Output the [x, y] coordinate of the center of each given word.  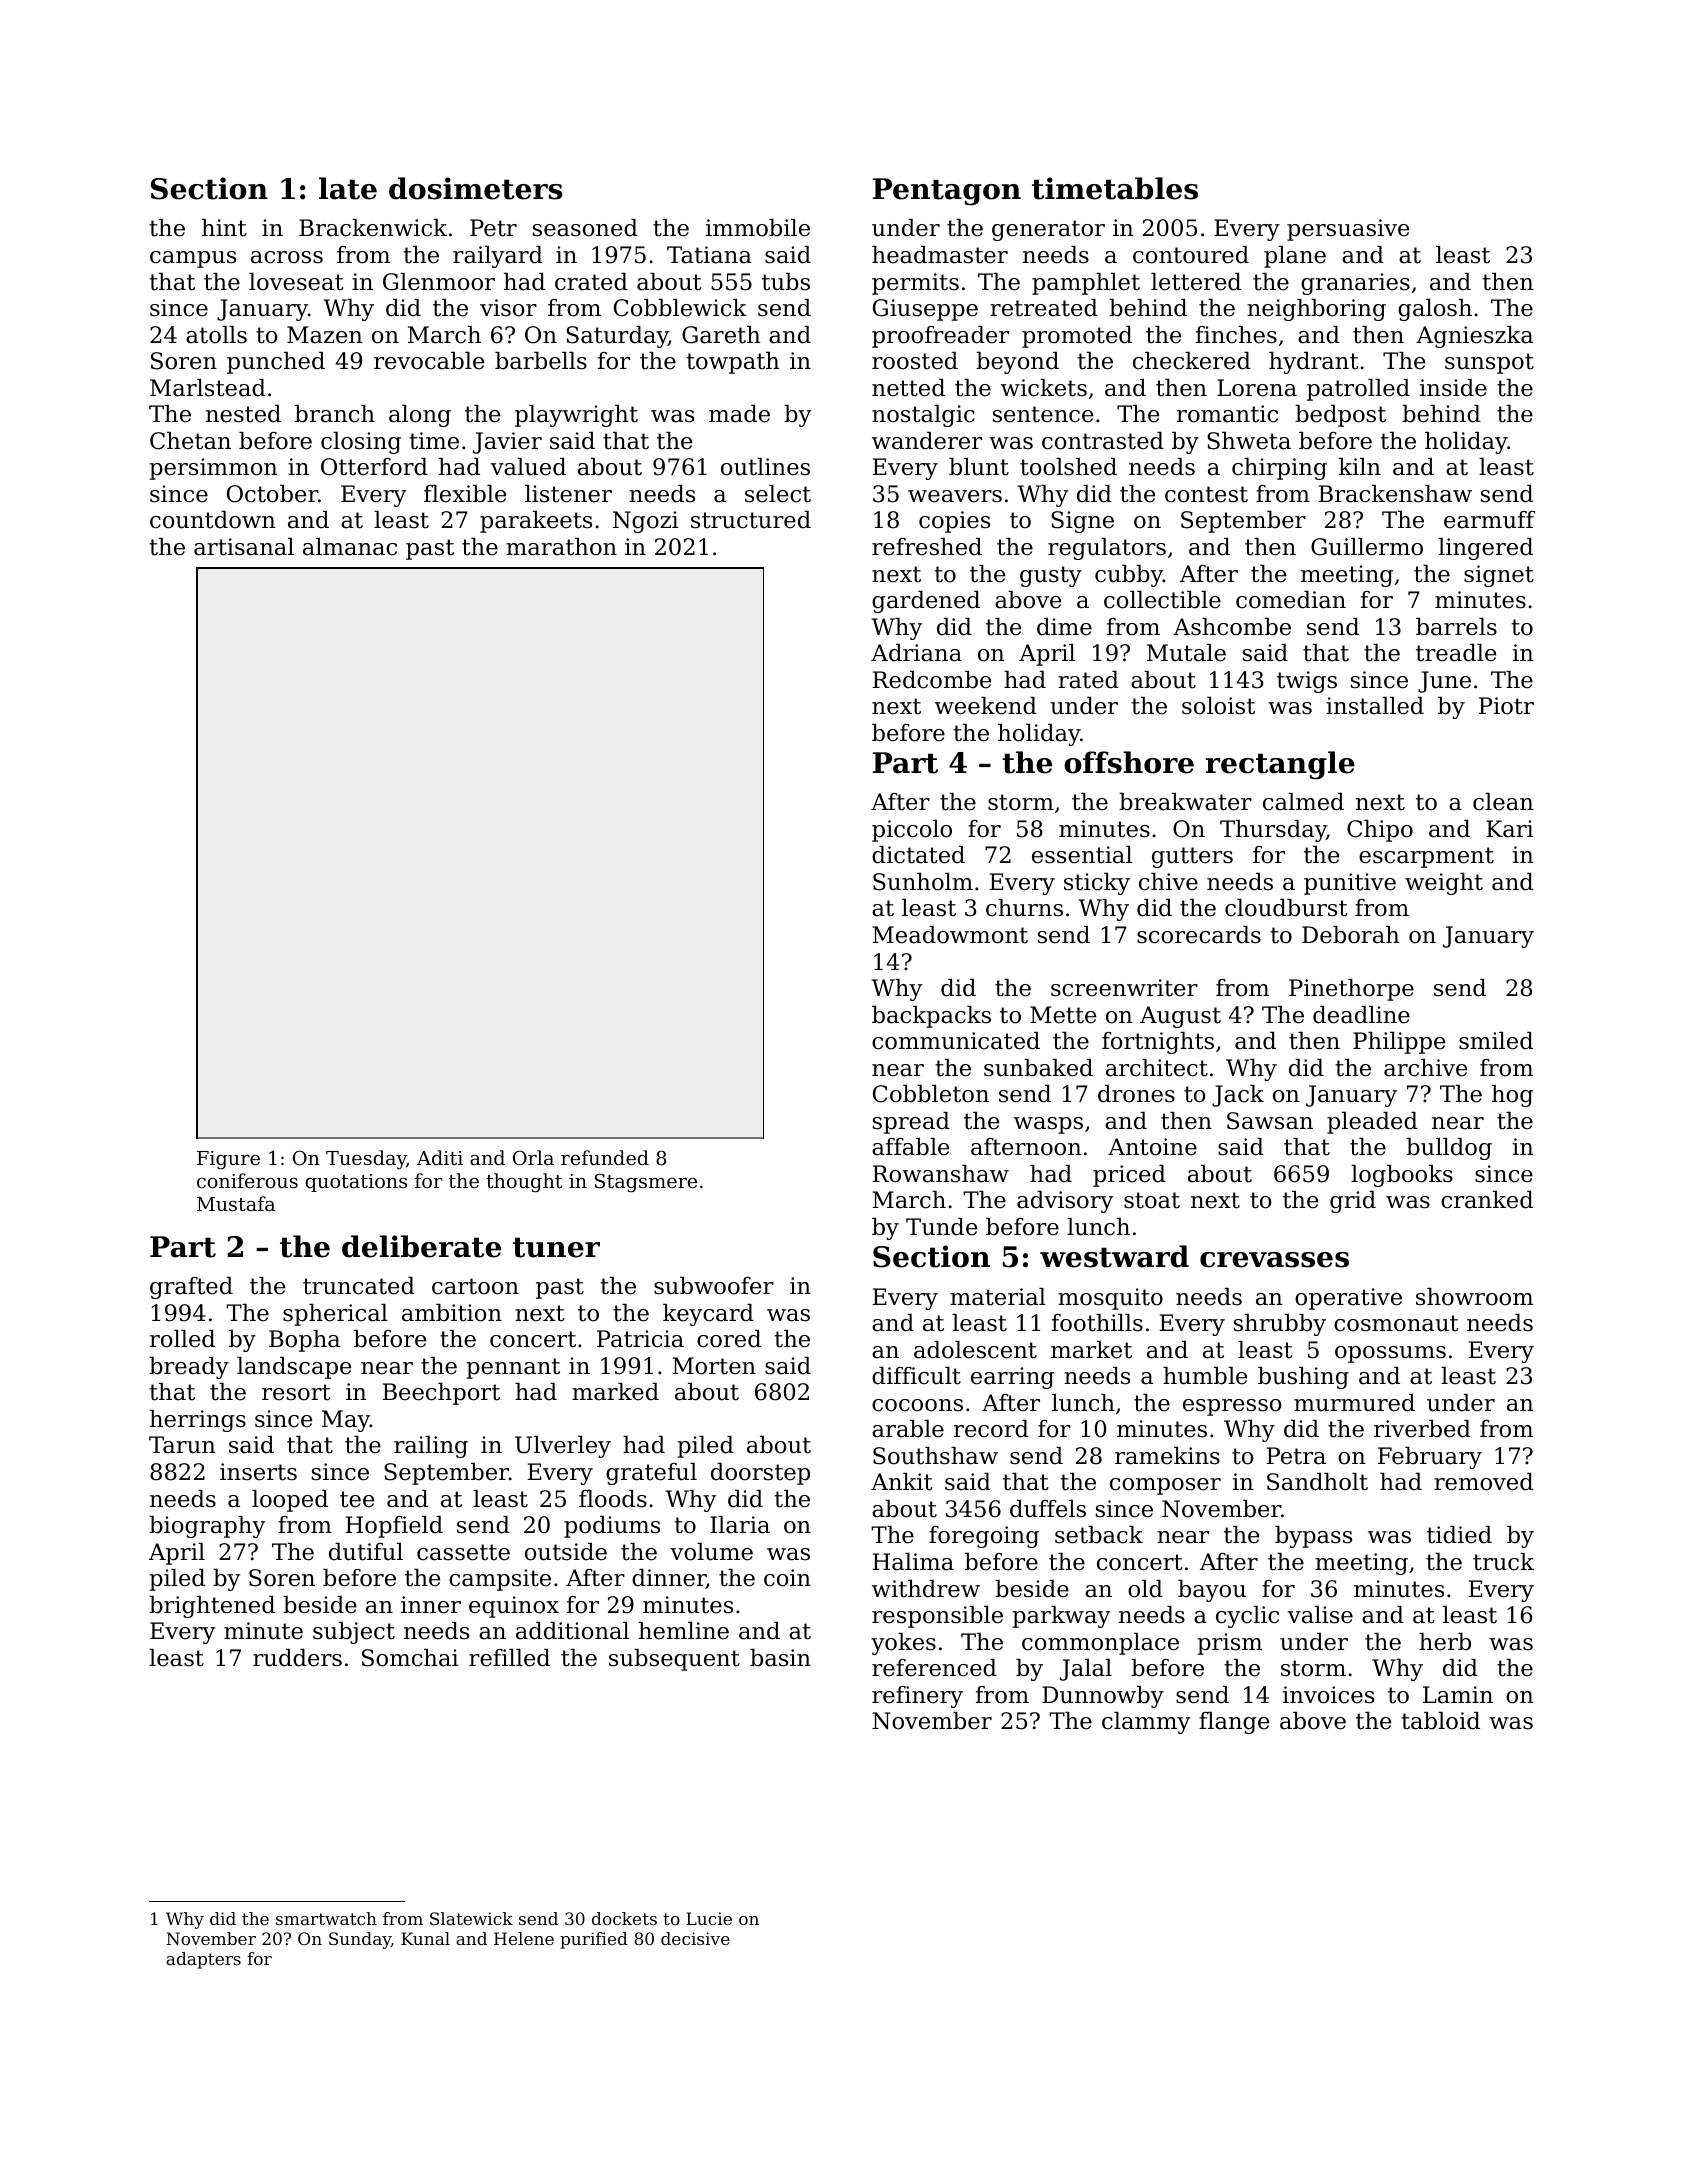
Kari [1509, 829]
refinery [917, 1697]
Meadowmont [950, 935]
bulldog [1449, 1149]
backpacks [931, 1017]
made [739, 414]
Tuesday [366, 1159]
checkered [1192, 361]
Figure [228, 1160]
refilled [509, 1658]
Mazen [324, 335]
